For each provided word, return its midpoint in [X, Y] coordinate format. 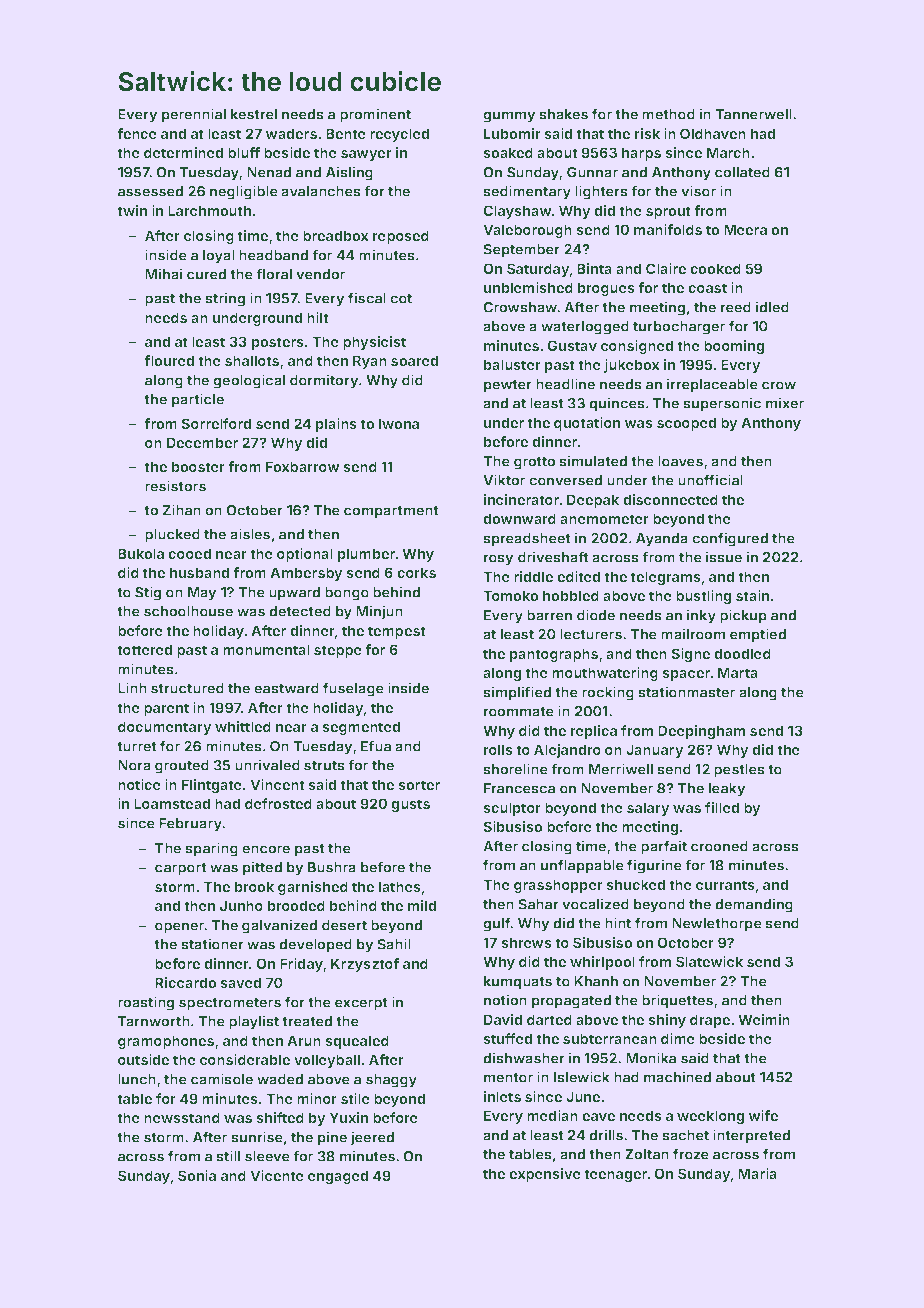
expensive [545, 1175]
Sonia [197, 1175]
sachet [685, 1135]
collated [742, 172]
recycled [399, 135]
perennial [194, 115]
